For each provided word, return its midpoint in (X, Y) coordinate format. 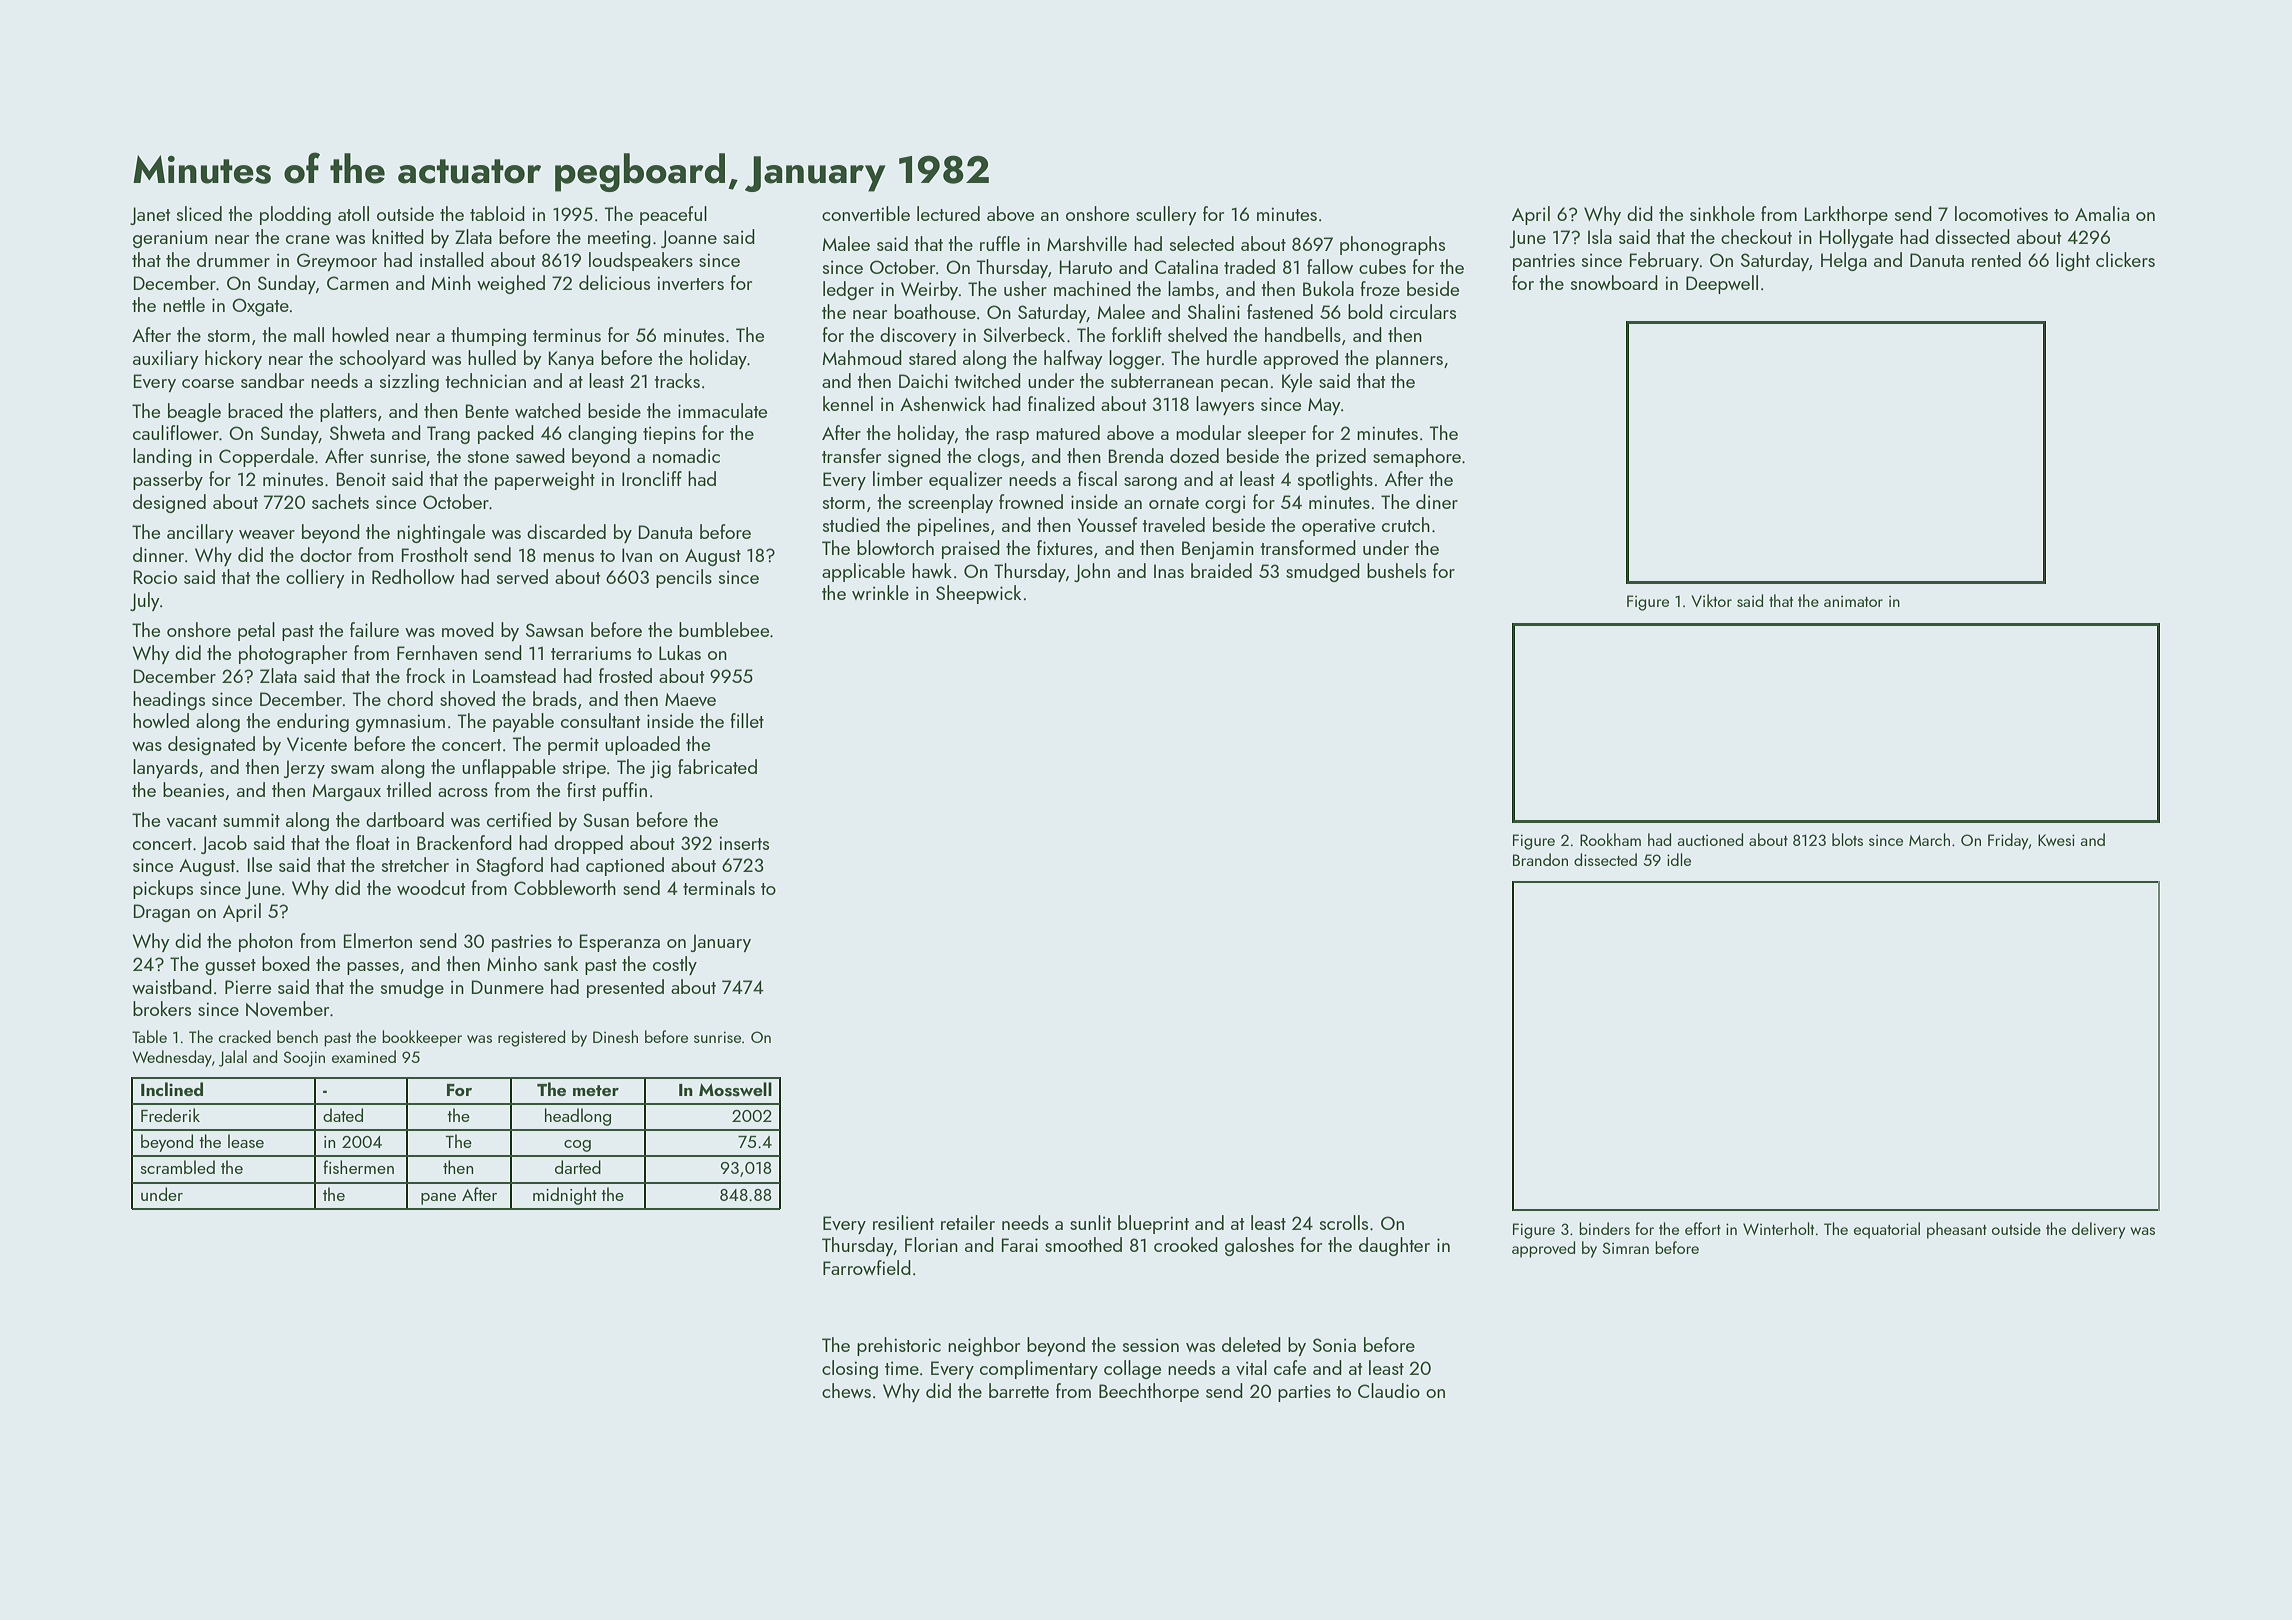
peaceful (673, 215)
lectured (948, 213)
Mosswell (735, 1089)
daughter (1394, 1246)
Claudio (1389, 1390)
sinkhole (1722, 213)
